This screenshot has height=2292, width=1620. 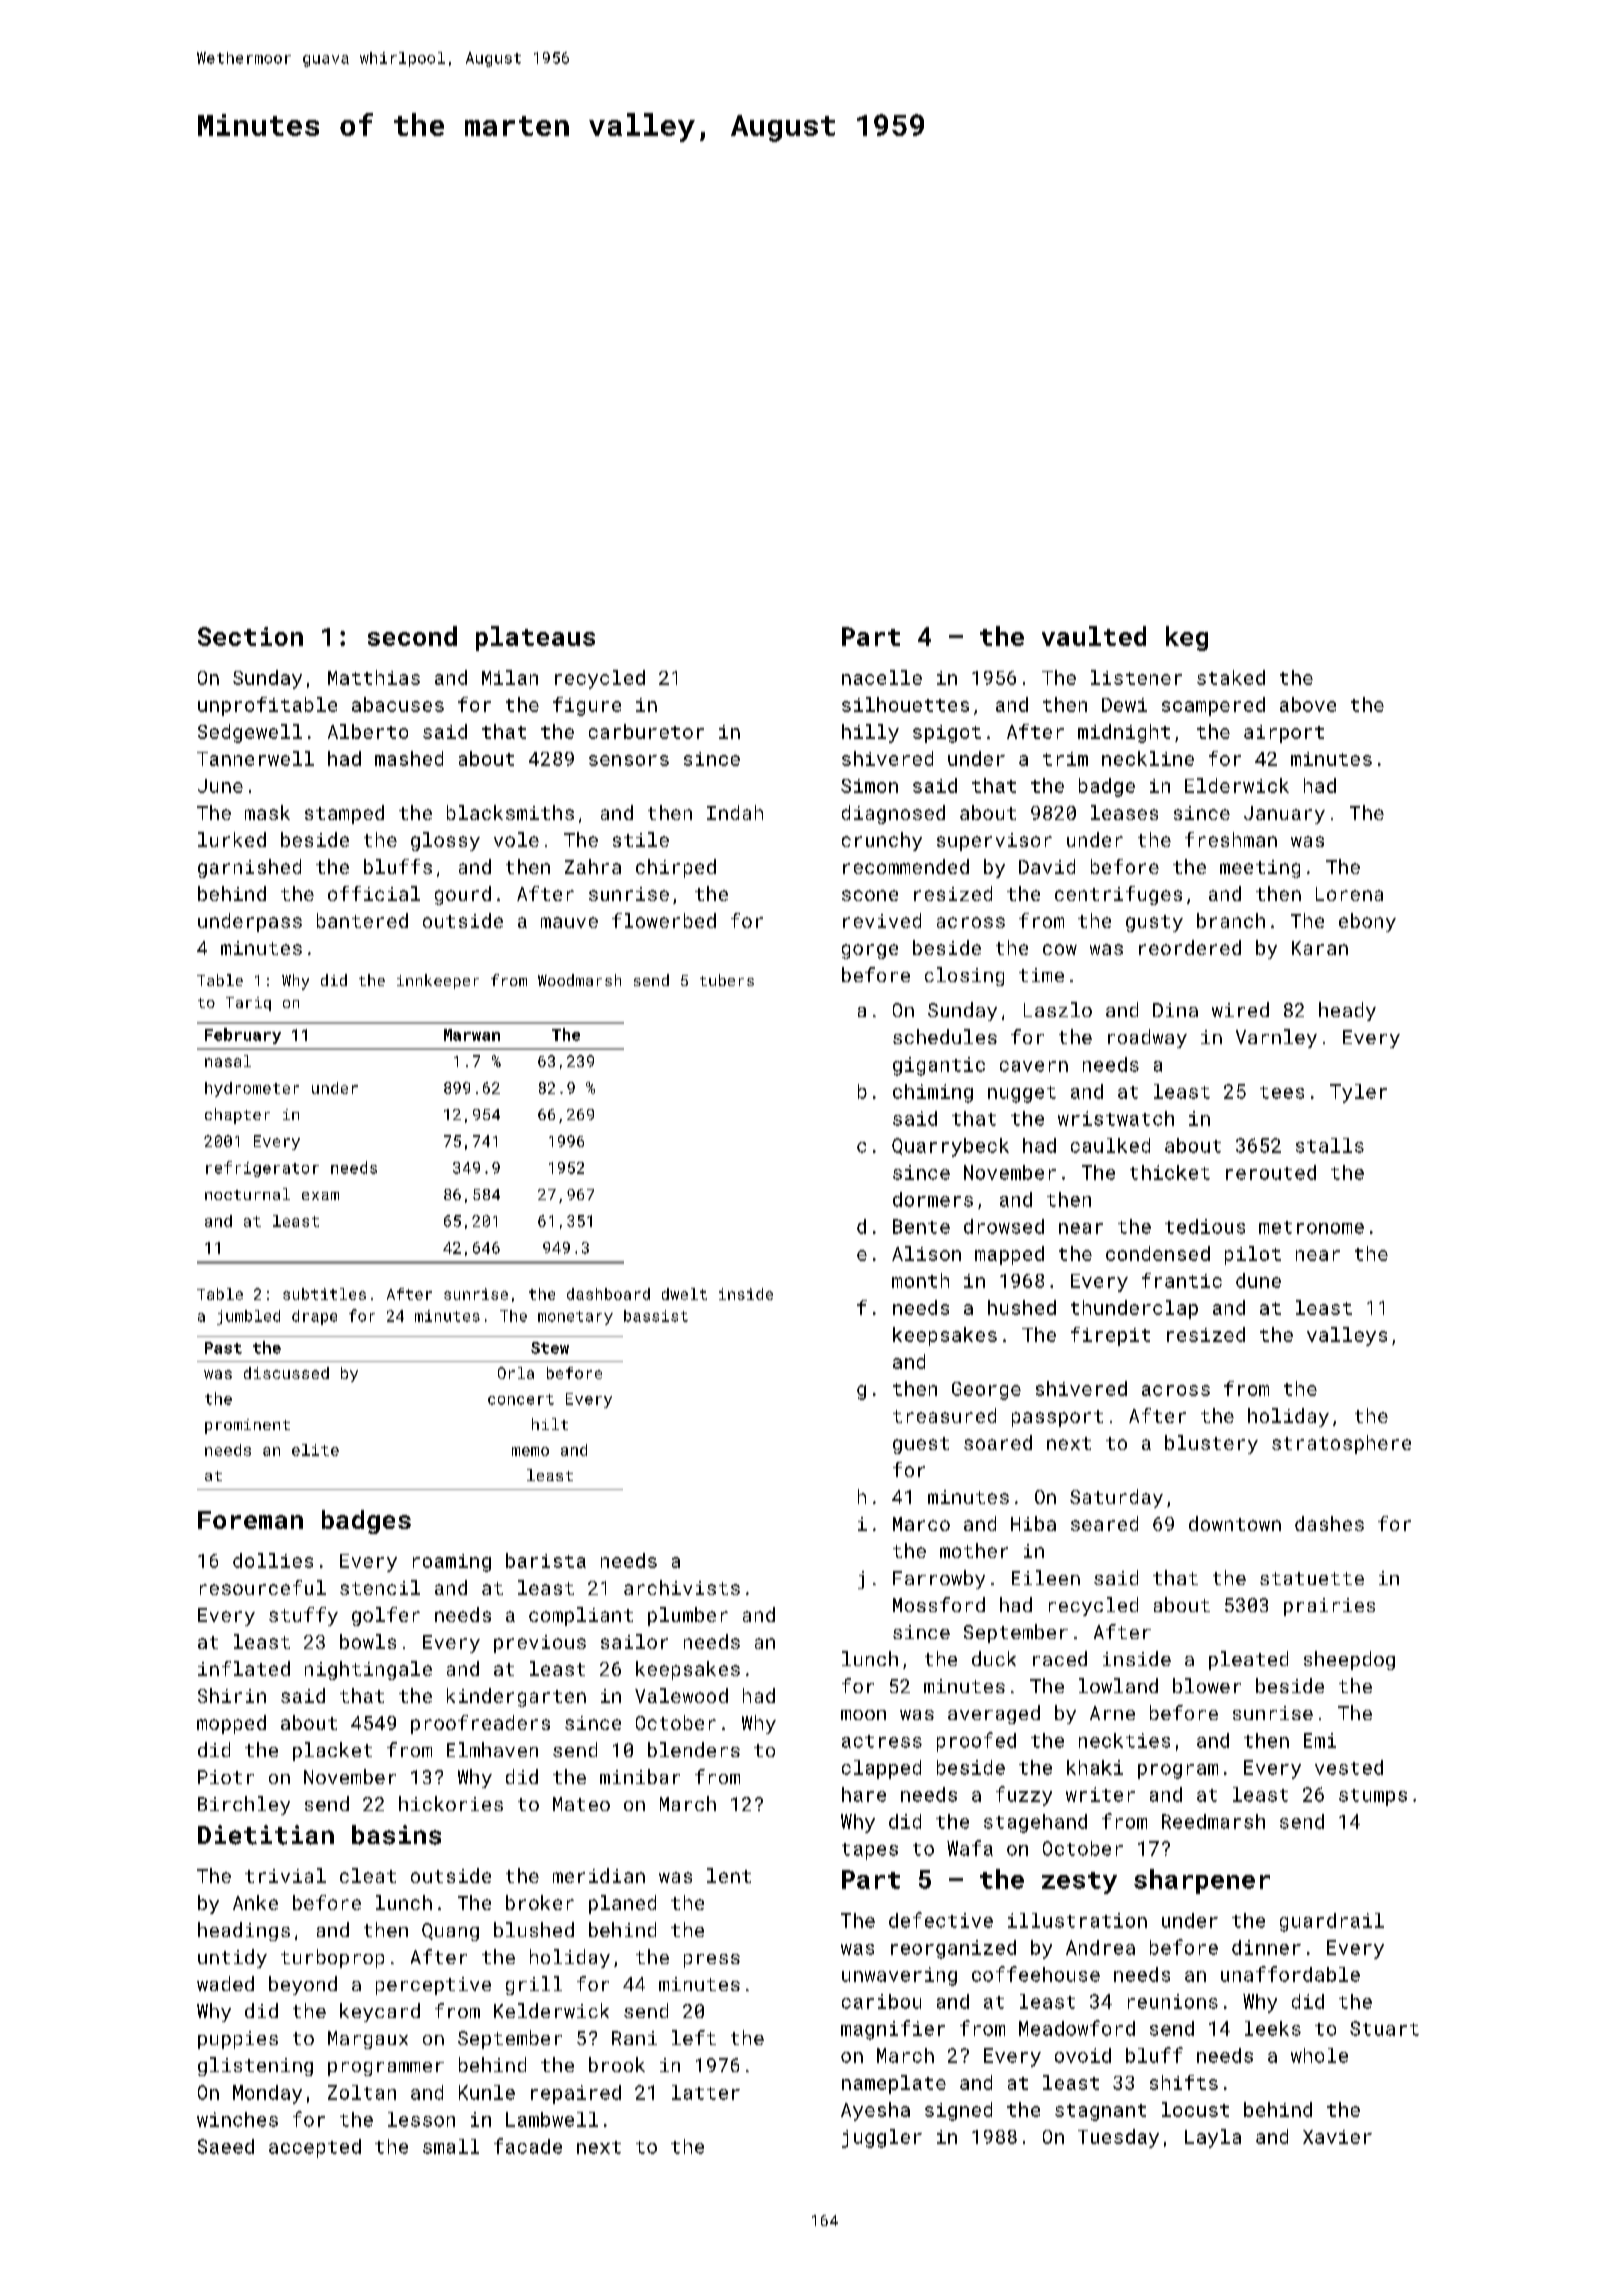 What do you see at coordinates (1187, 638) in the screenshot?
I see `keg` at bounding box center [1187, 638].
